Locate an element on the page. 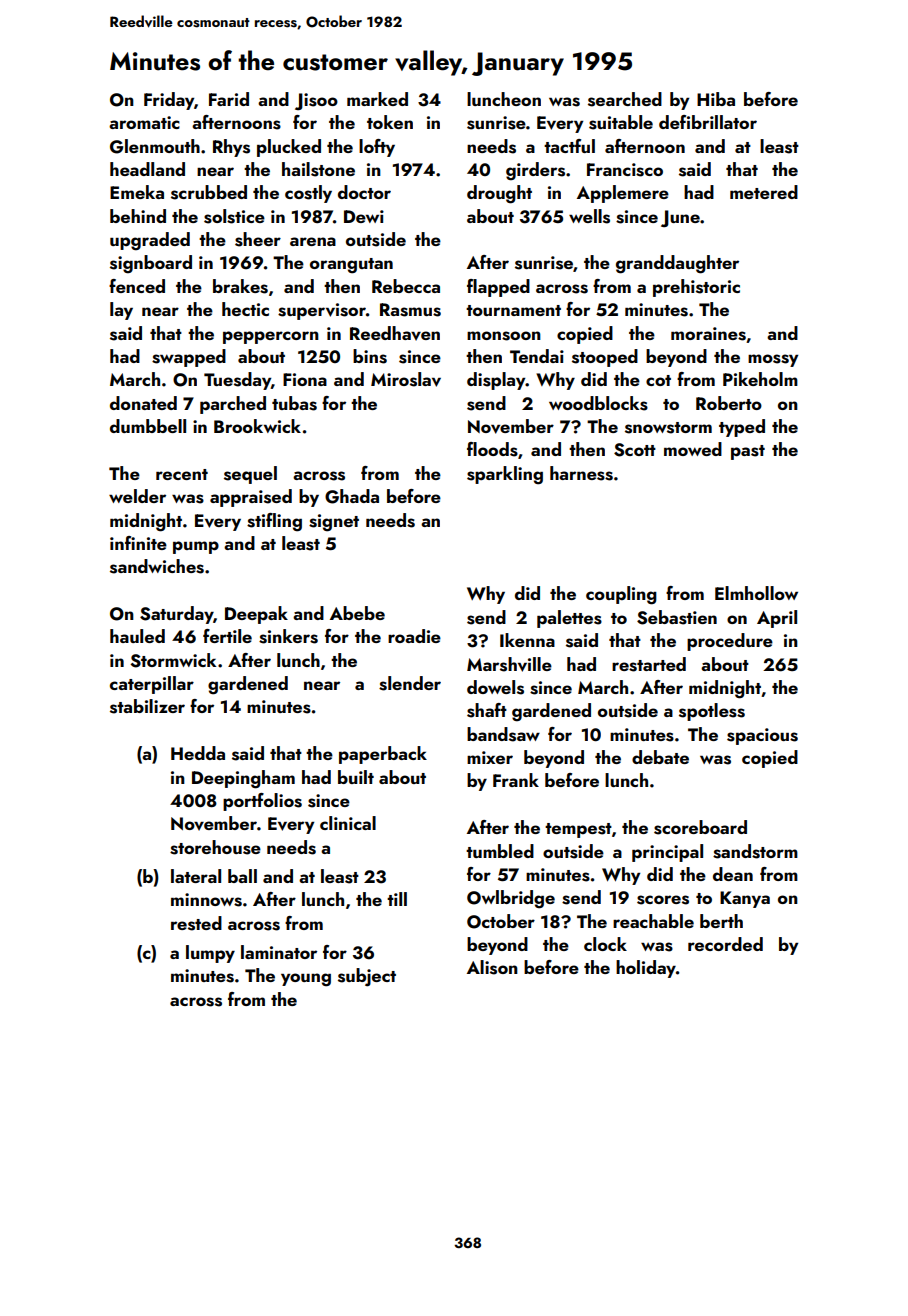  Pikeholm is located at coordinates (760, 379).
